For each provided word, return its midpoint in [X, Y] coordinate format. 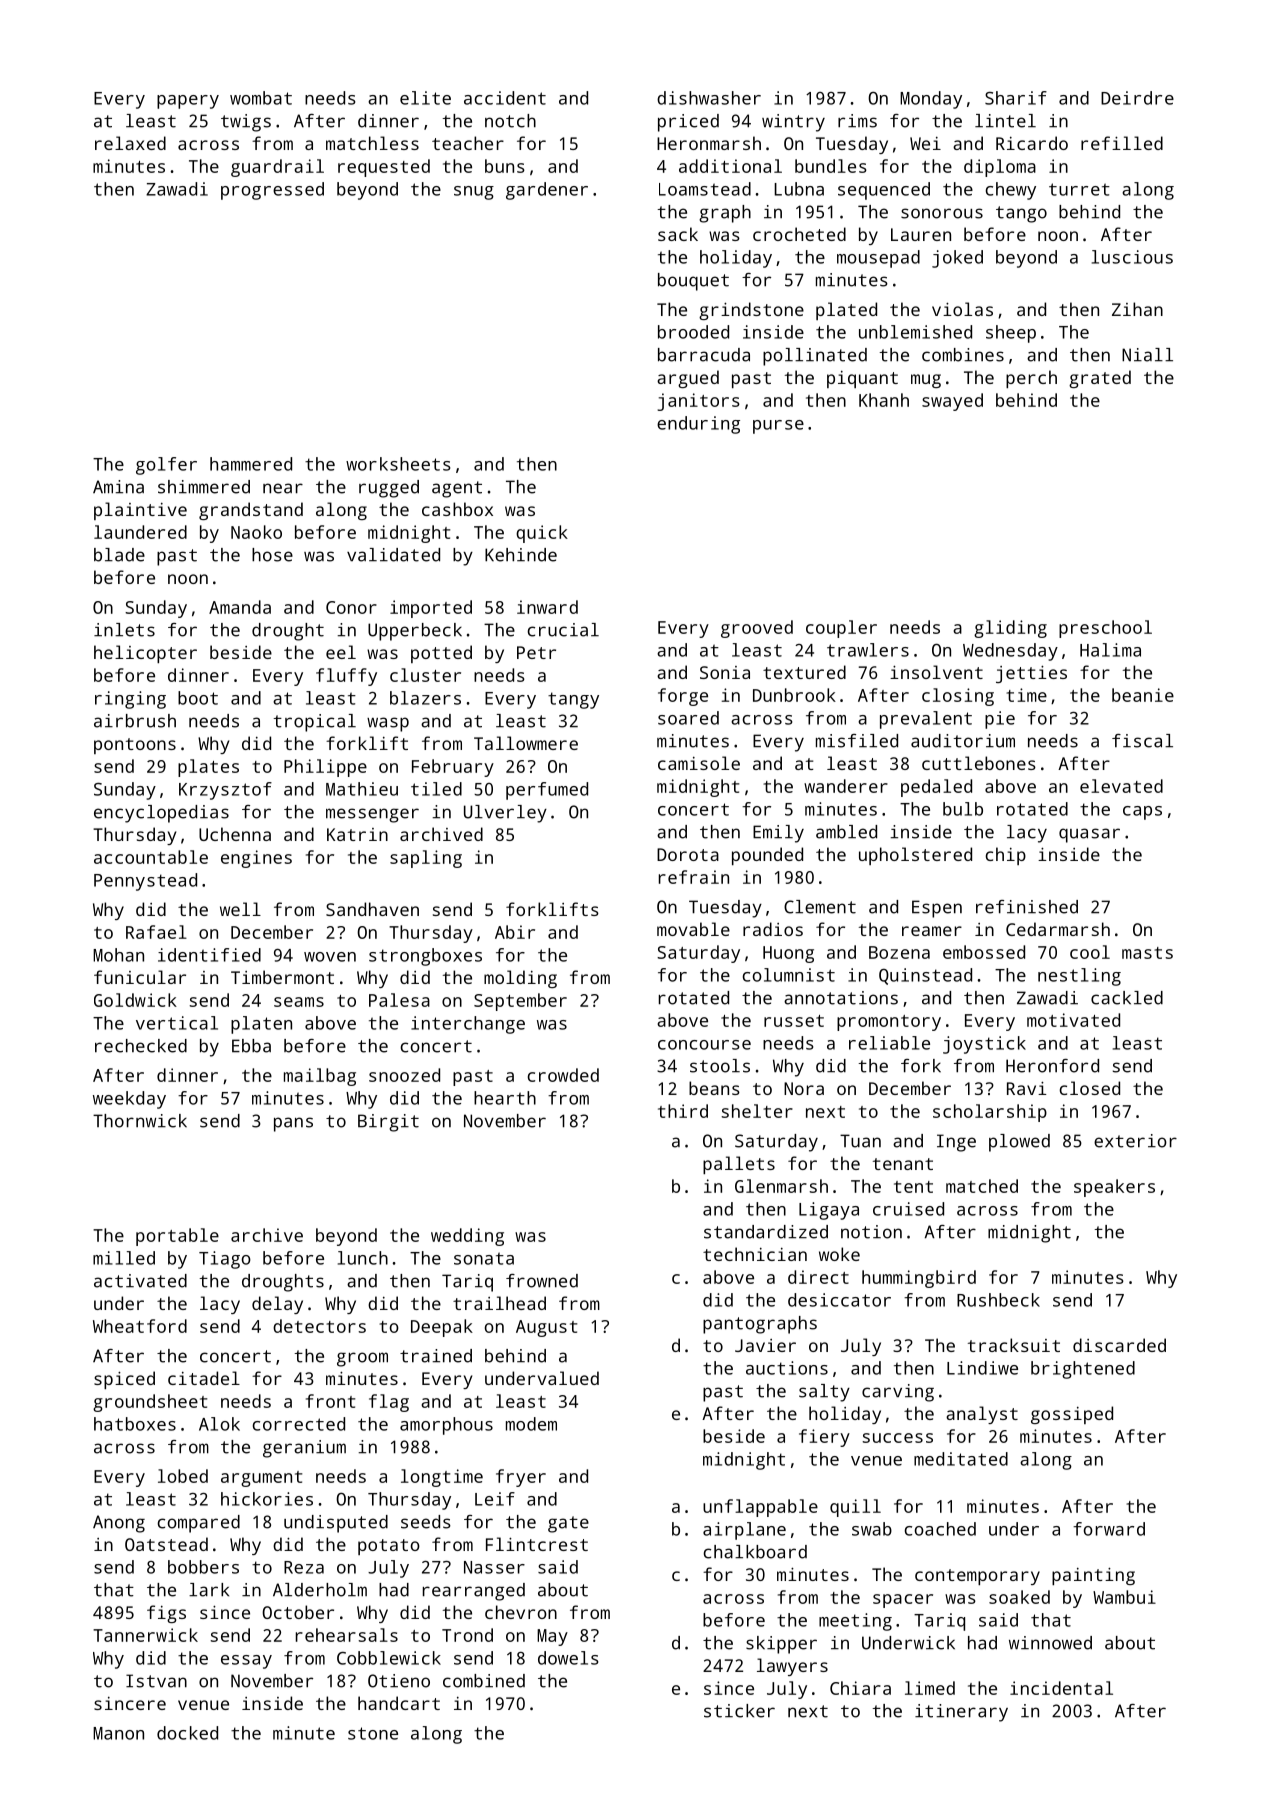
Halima [1110, 650]
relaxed [130, 143]
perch [1031, 379]
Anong [119, 1524]
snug [474, 193]
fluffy [346, 677]
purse [778, 427]
